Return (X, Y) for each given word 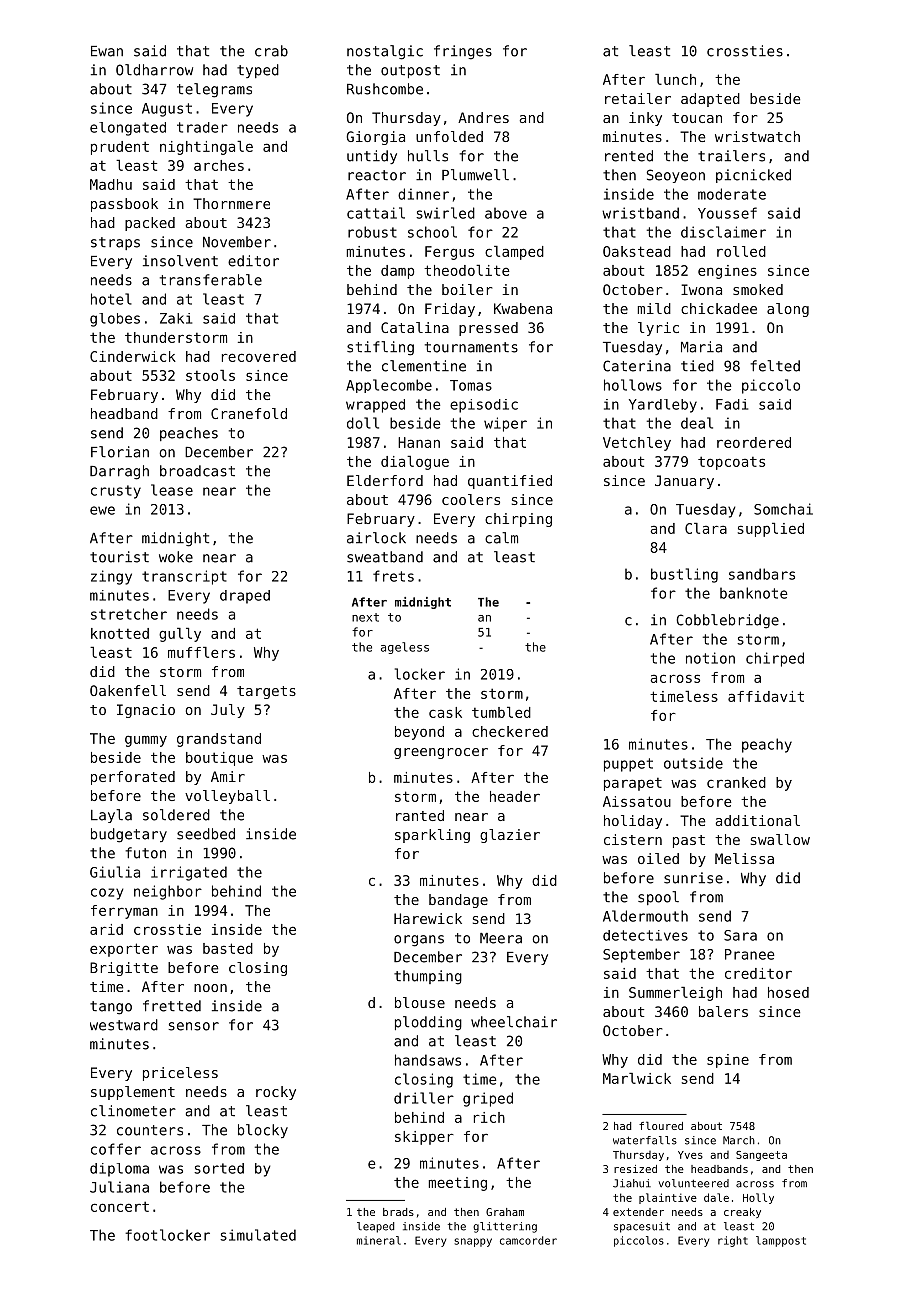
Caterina (637, 366)
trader (202, 127)
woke (176, 557)
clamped (514, 253)
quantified (510, 482)
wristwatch (757, 136)
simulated (258, 1235)
